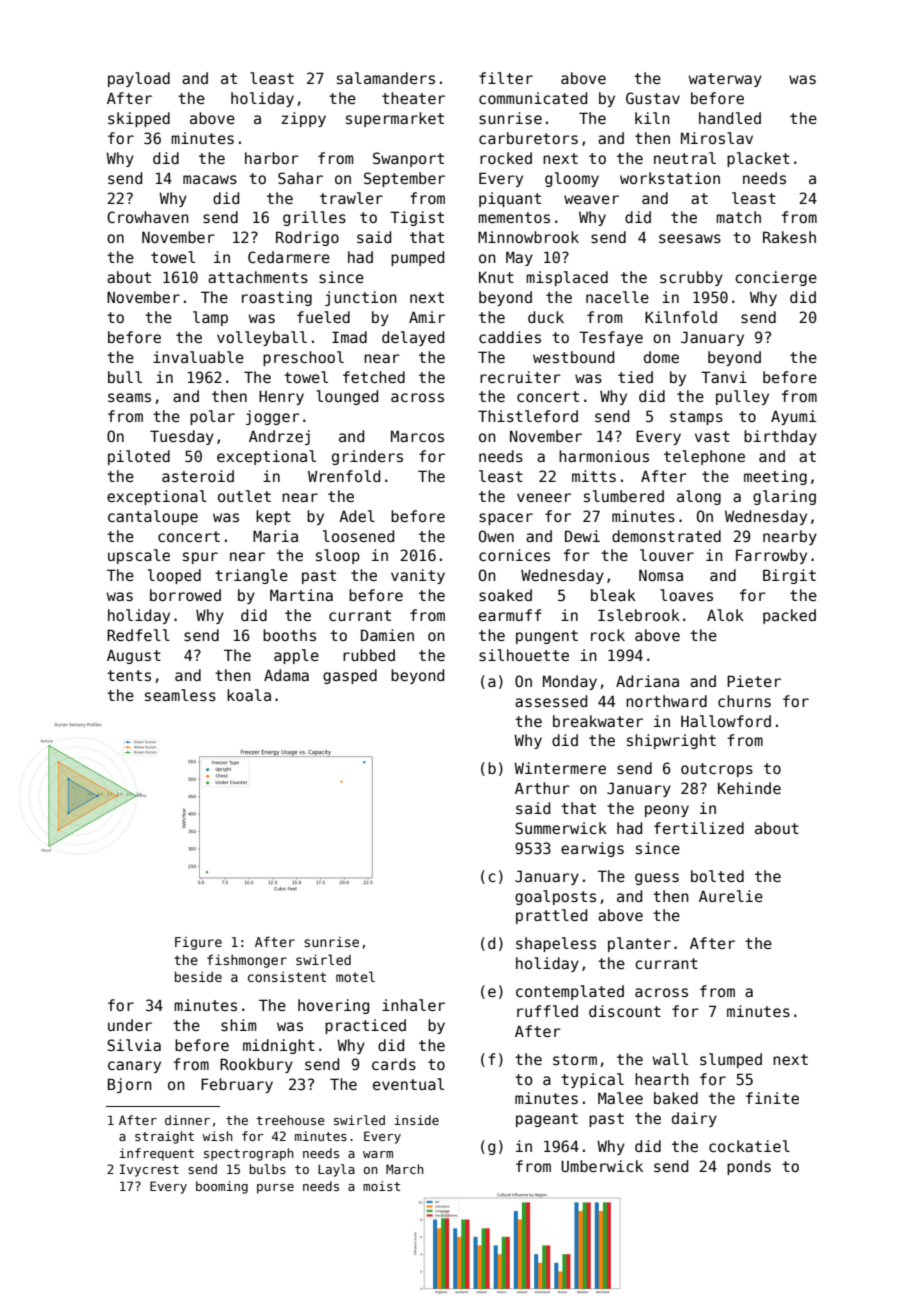 This screenshot has height=1314, width=924. What do you see at coordinates (738, 217) in the screenshot?
I see `match` at bounding box center [738, 217].
